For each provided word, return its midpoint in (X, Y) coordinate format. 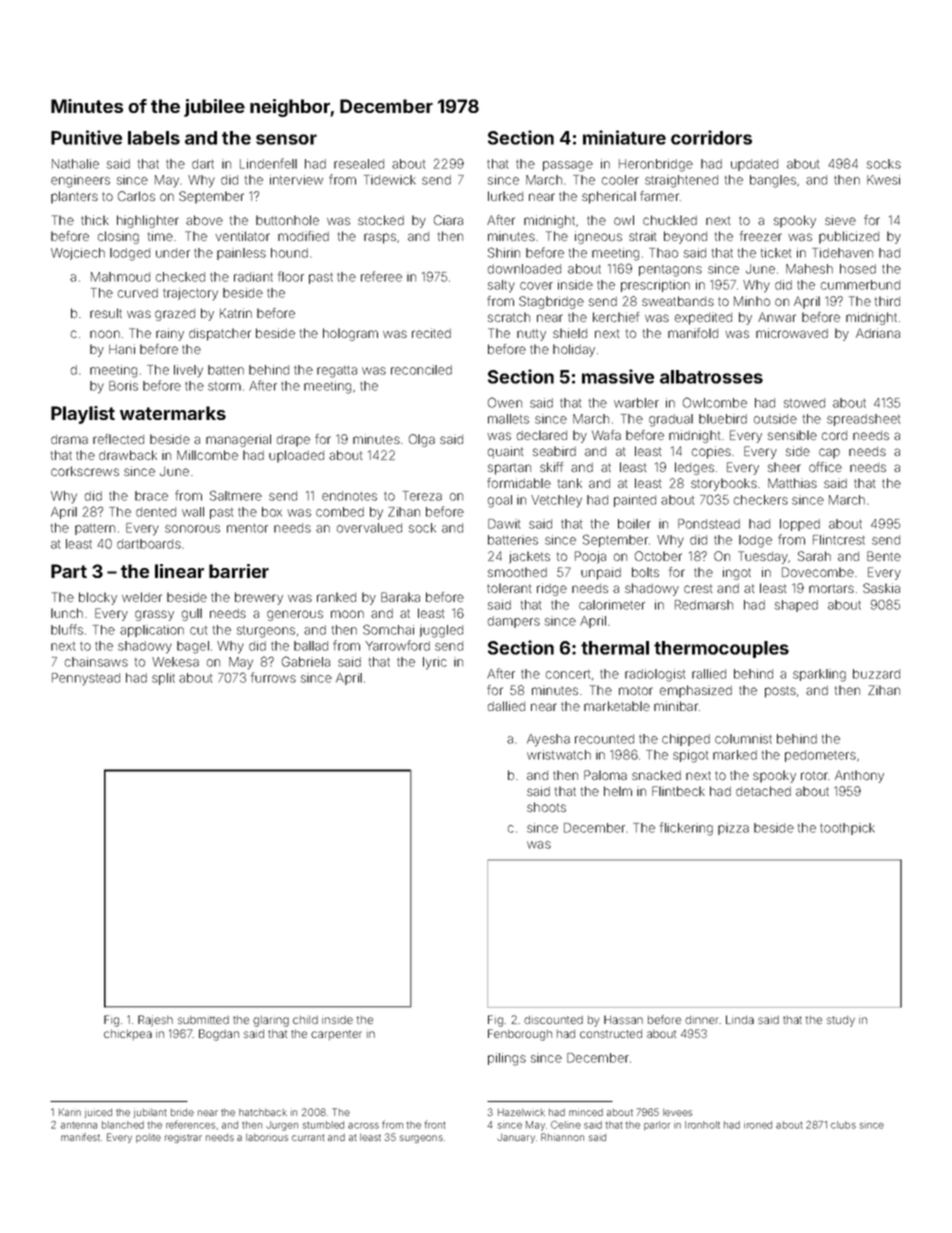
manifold (693, 333)
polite (148, 1138)
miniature (624, 137)
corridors (711, 137)
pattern (95, 529)
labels (154, 138)
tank (570, 483)
